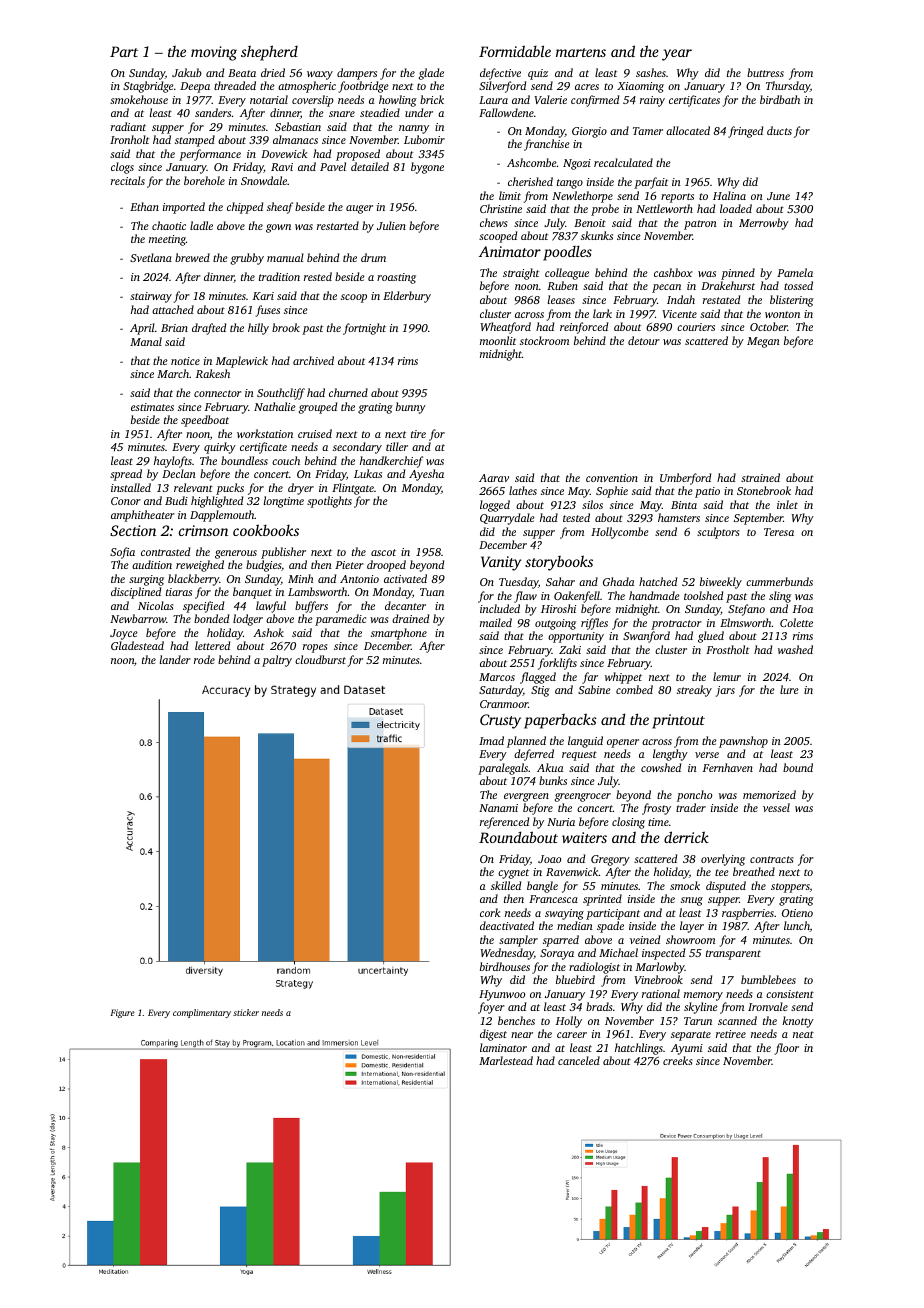 The image size is (924, 1308). I want to click on martens, so click(581, 52).
